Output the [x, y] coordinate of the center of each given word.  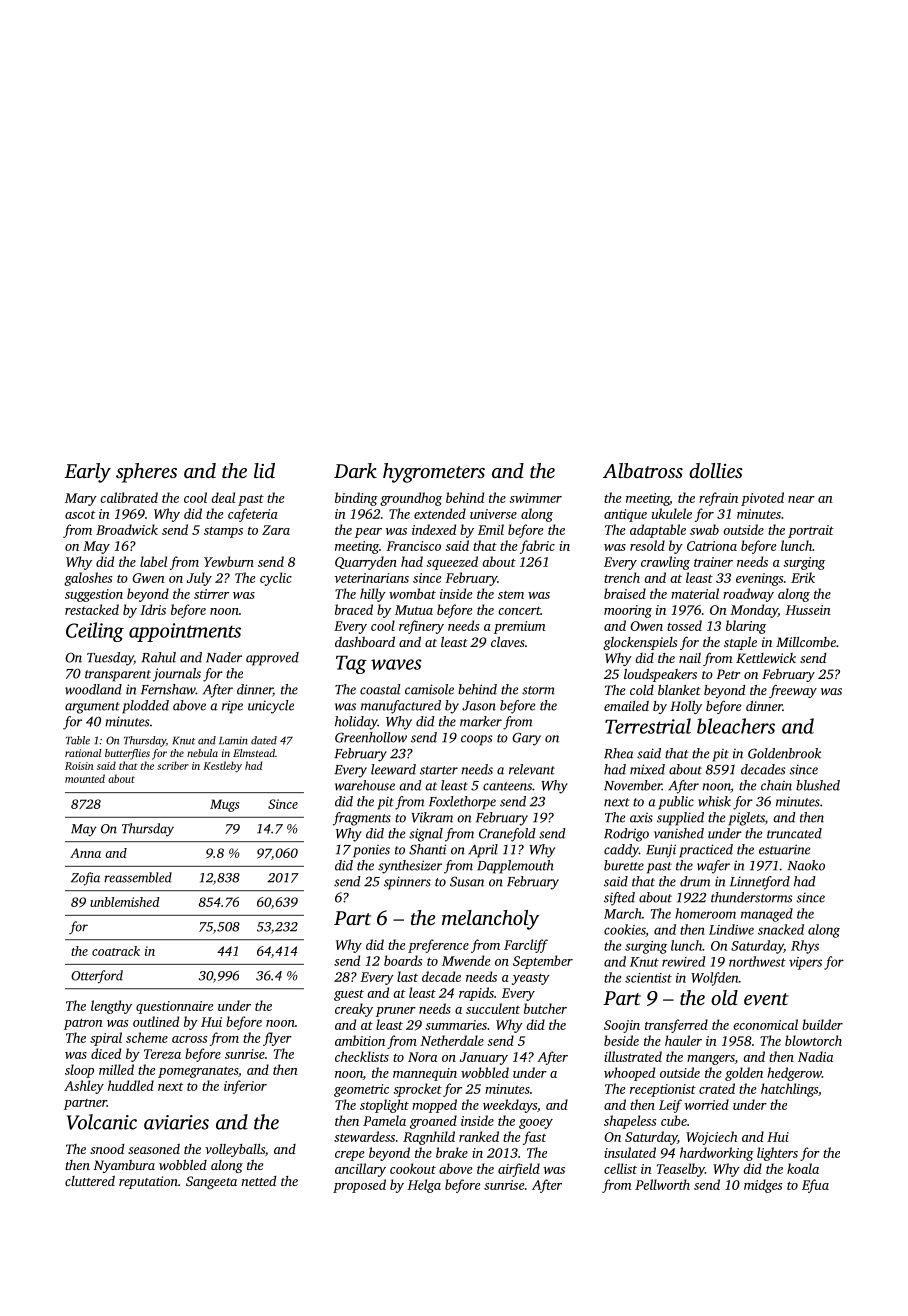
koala [803, 1168]
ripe [232, 707]
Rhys [805, 947]
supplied [680, 819]
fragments [362, 819]
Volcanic [102, 1122]
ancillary [360, 1170]
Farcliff [526, 946]
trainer [713, 562]
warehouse [365, 785]
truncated [794, 833]
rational [83, 753]
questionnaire [174, 1007]
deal [223, 497]
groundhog [411, 499]
